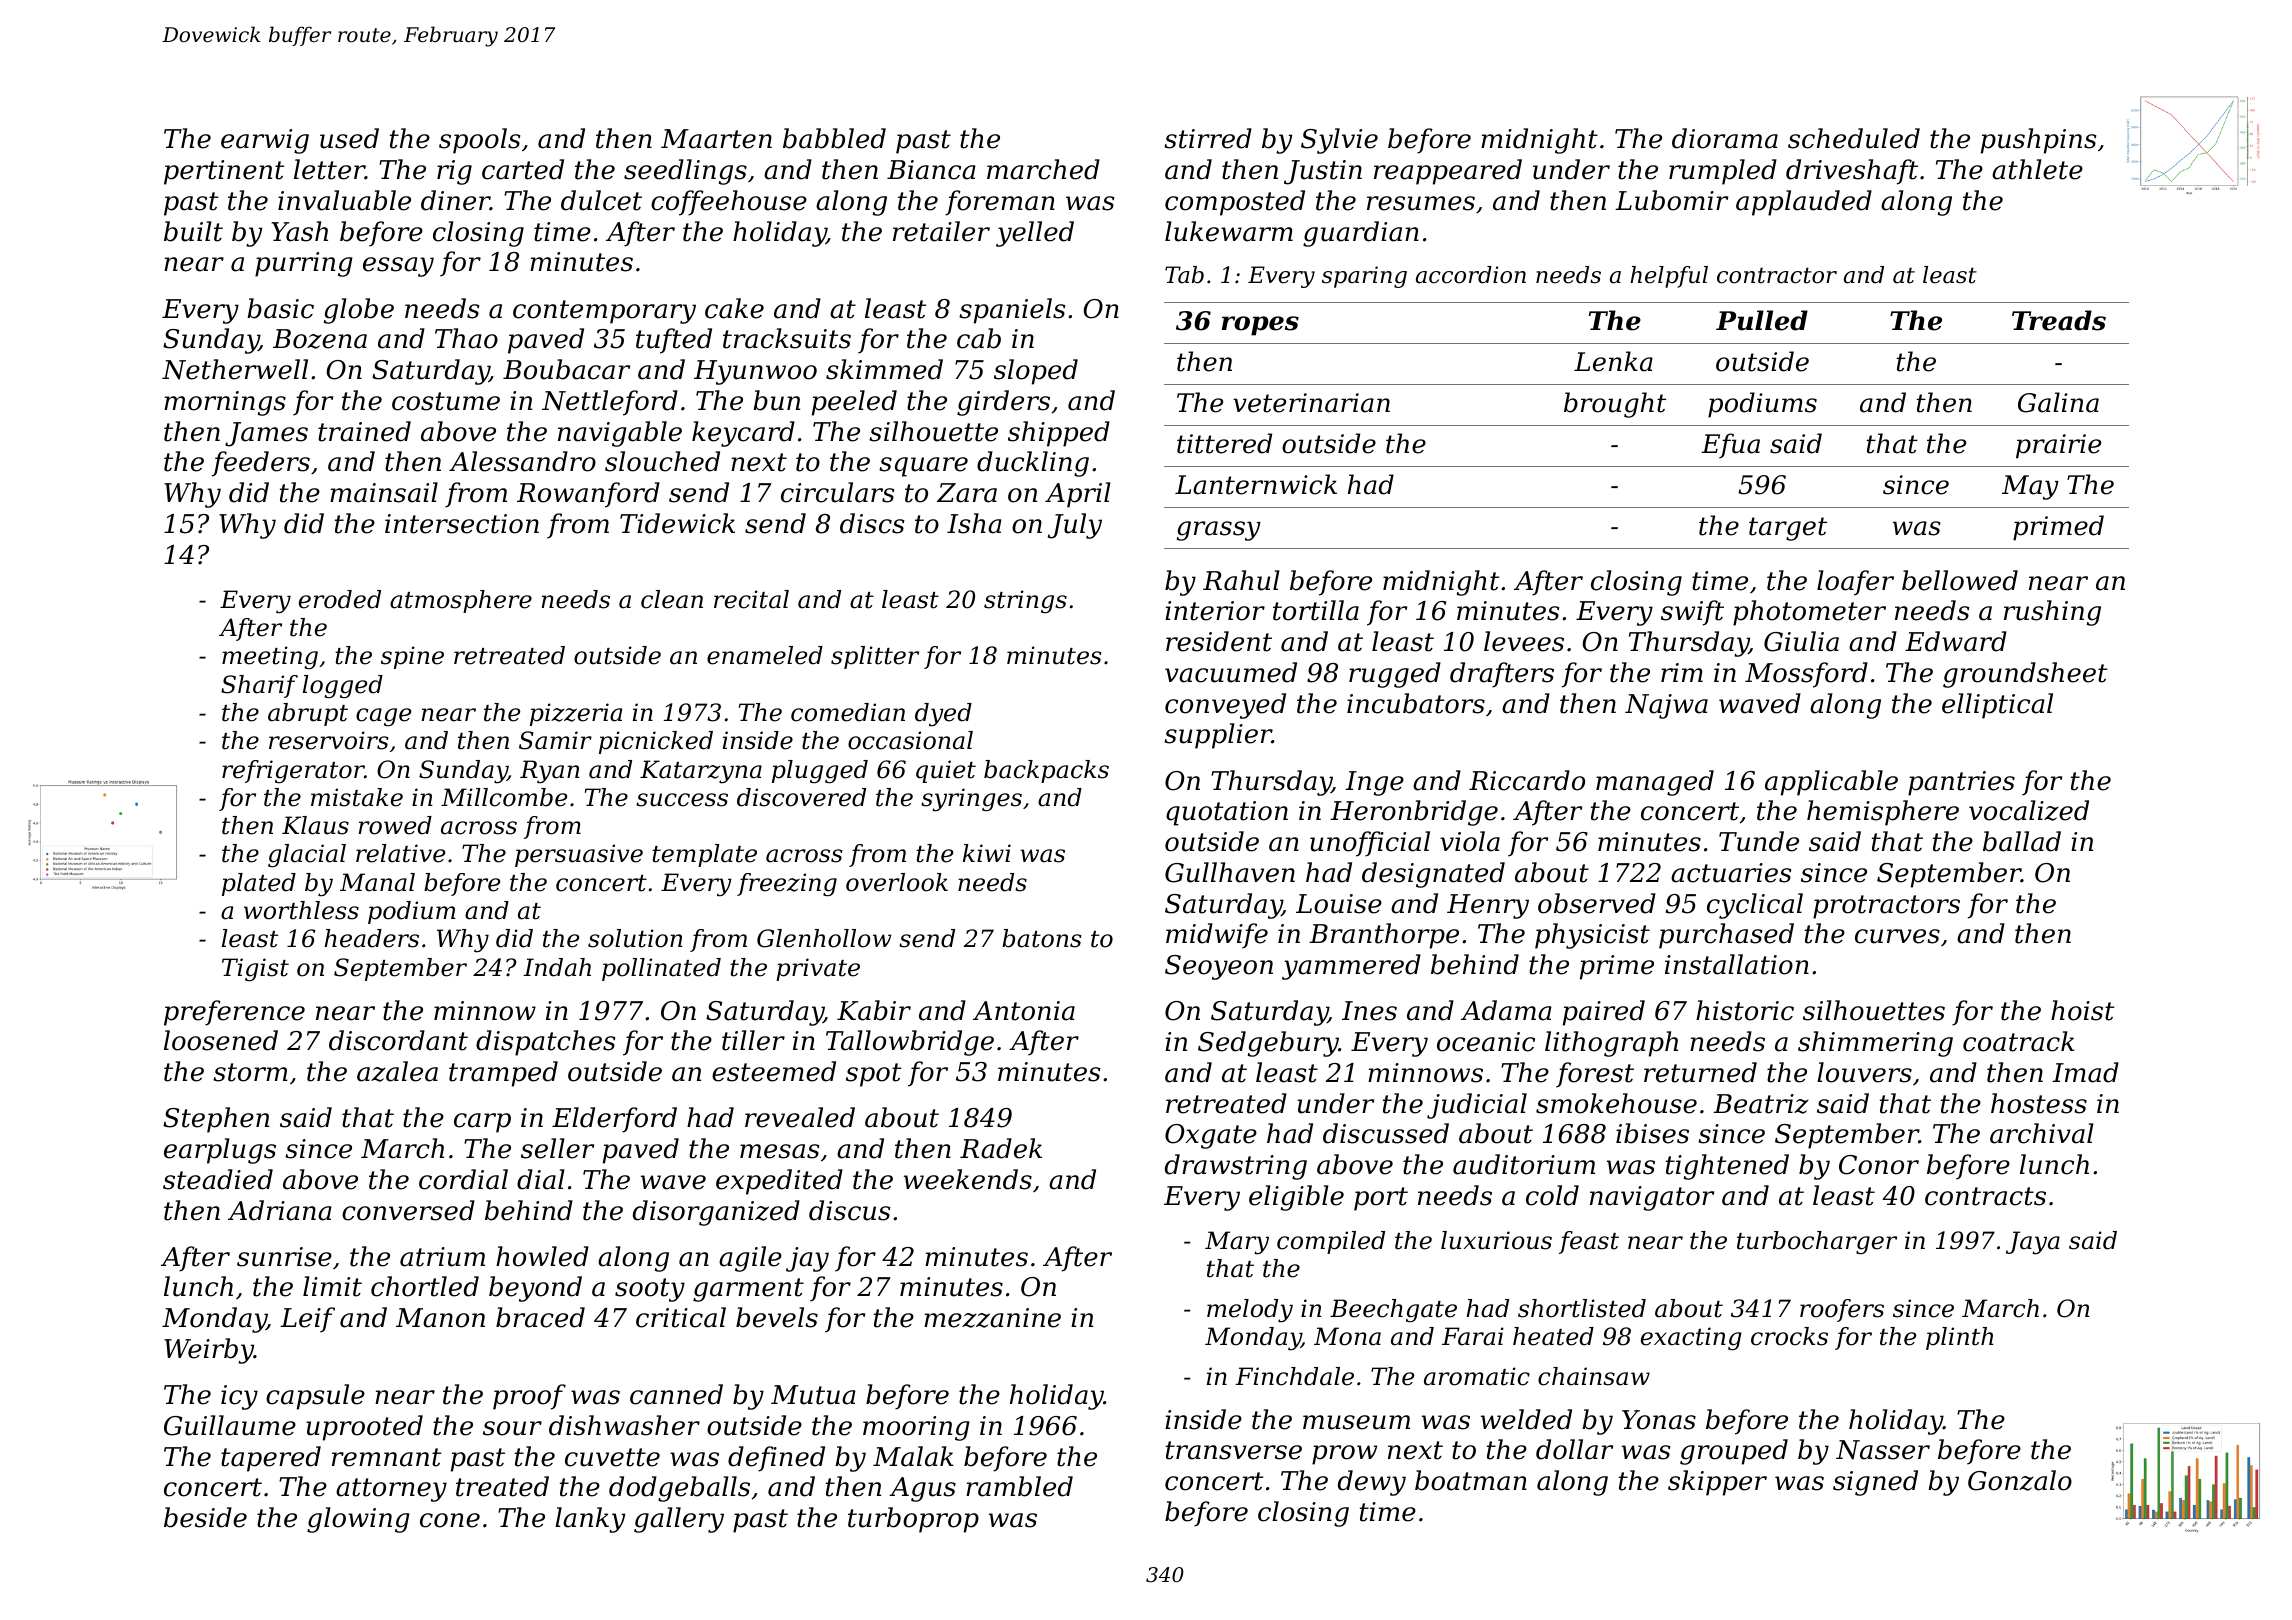  What do you see at coordinates (450, 1520) in the screenshot?
I see `cone` at bounding box center [450, 1520].
